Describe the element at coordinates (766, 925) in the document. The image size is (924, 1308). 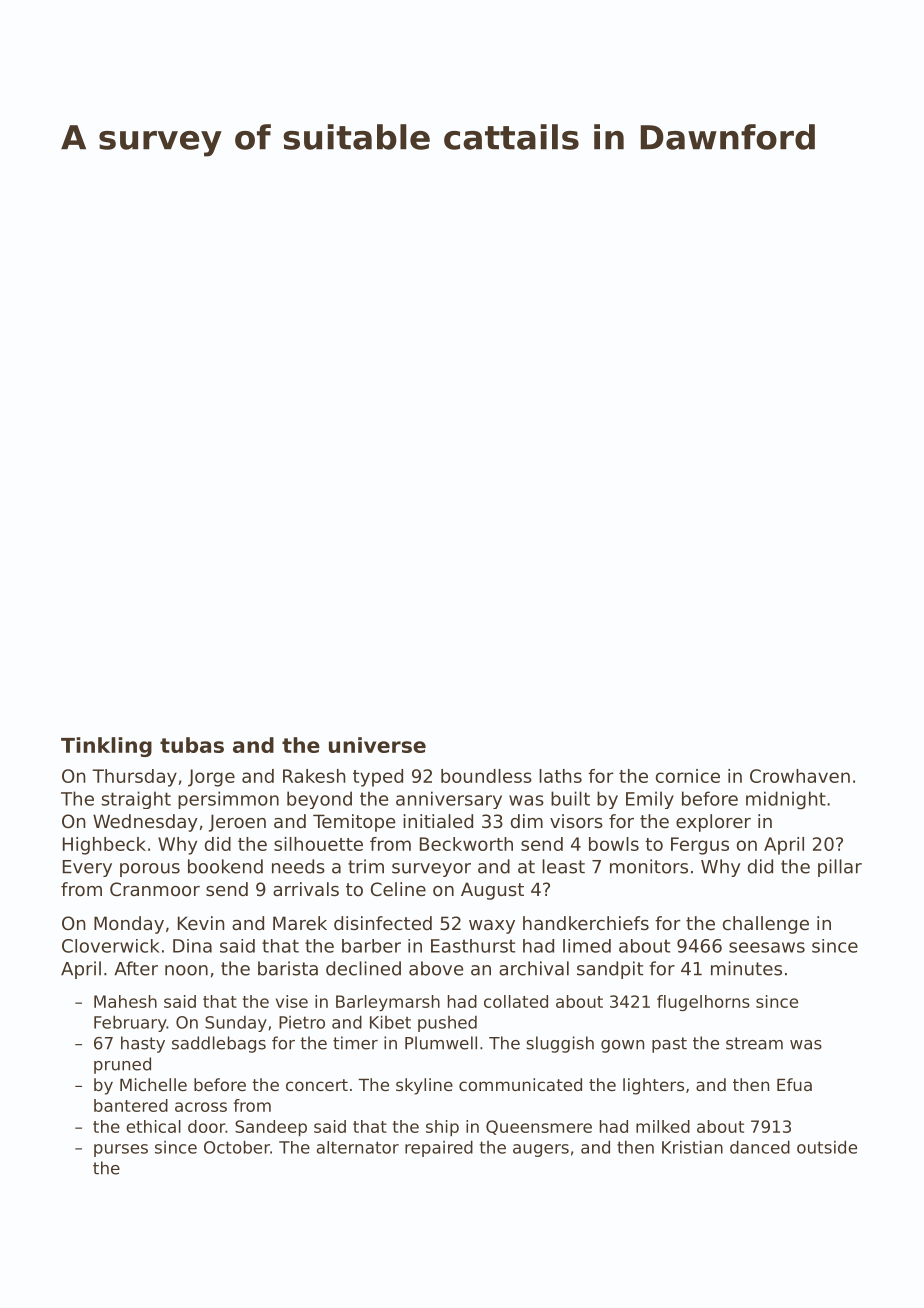
I see `challenge` at that location.
